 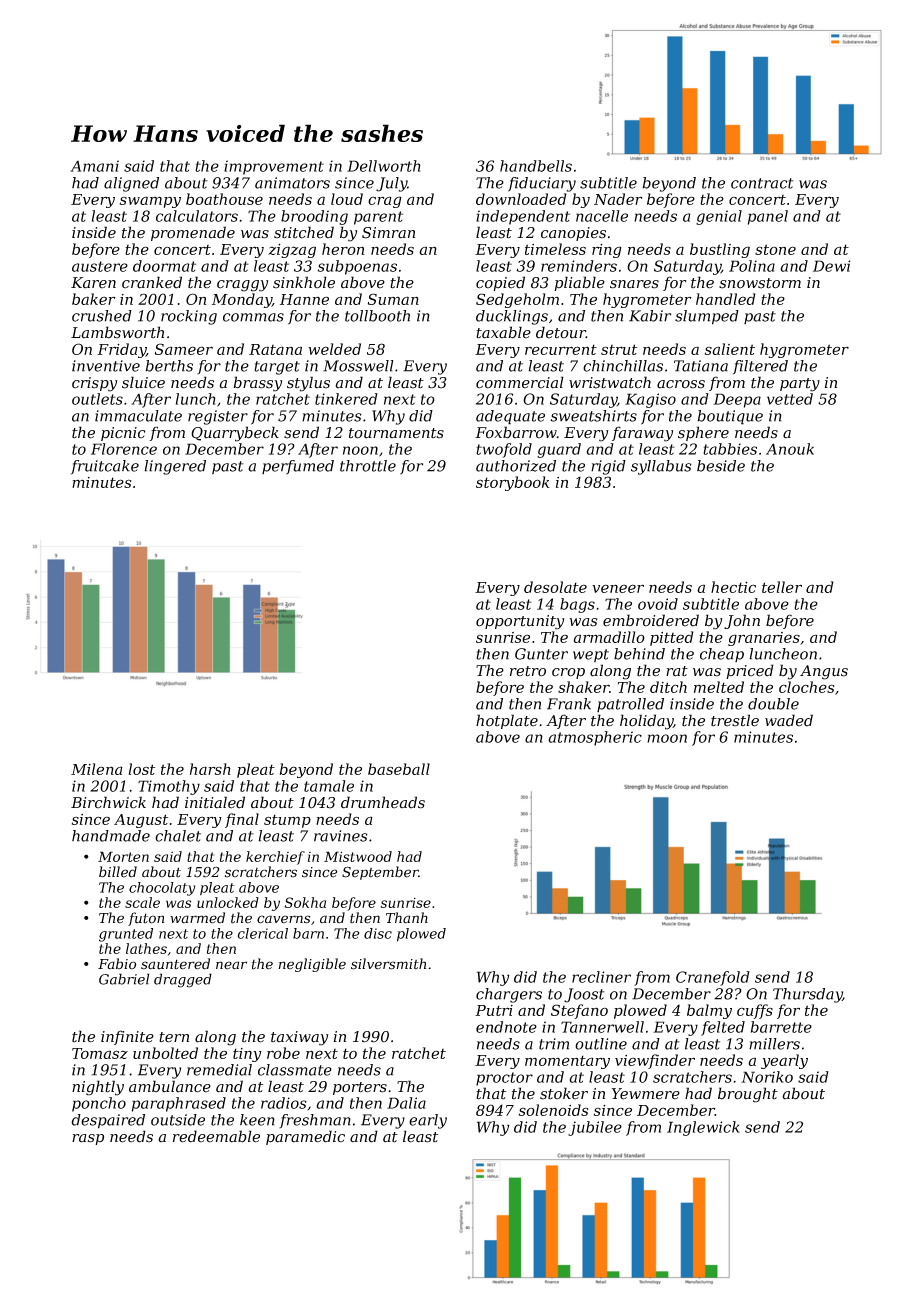 I want to click on fruitcake, so click(x=105, y=467).
